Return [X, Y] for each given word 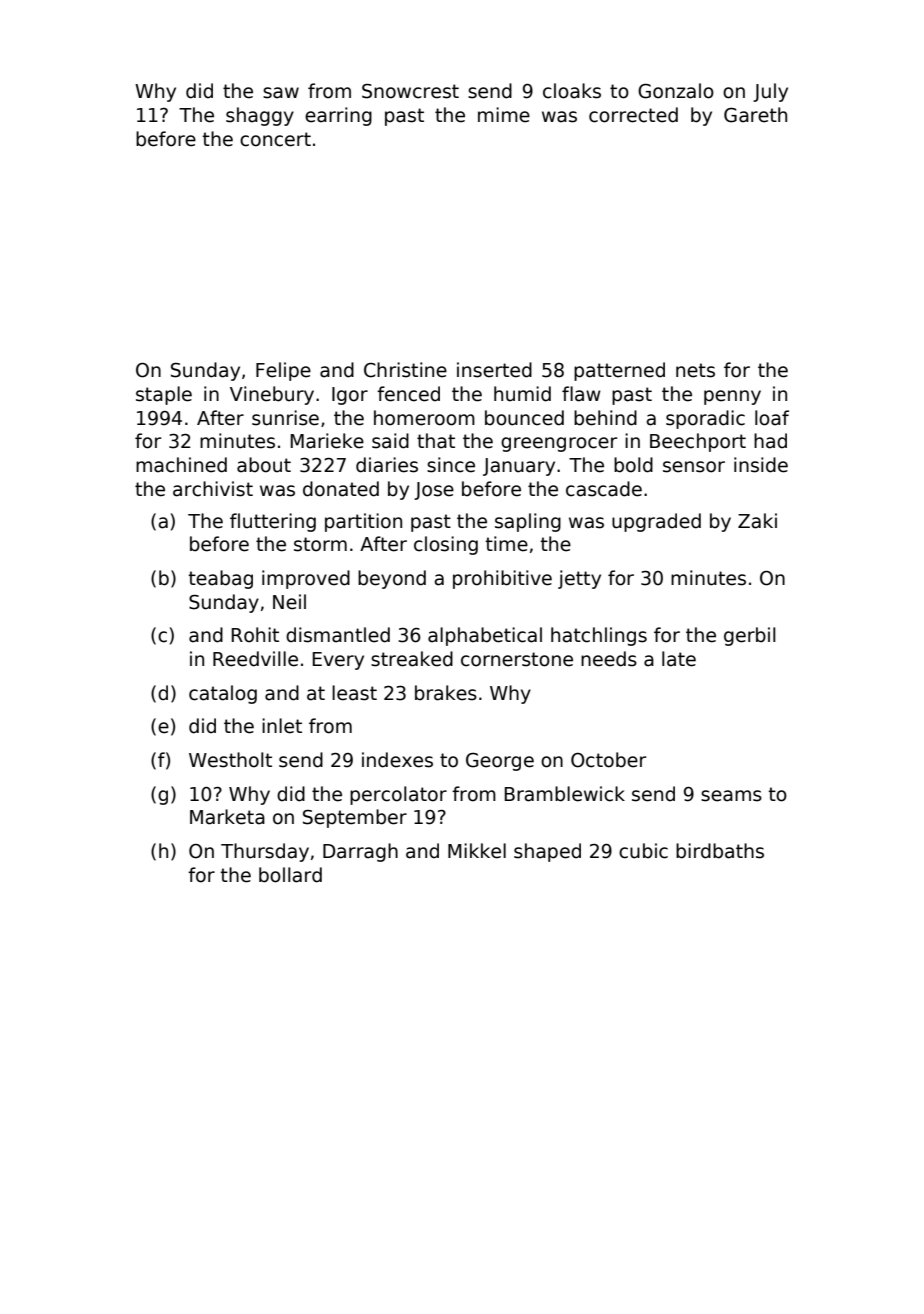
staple [164, 395]
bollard [290, 875]
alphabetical [485, 636]
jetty [579, 579]
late [679, 659]
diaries [387, 465]
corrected [633, 115]
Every [338, 661]
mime [504, 115]
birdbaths [720, 851]
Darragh [360, 852]
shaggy [260, 116]
